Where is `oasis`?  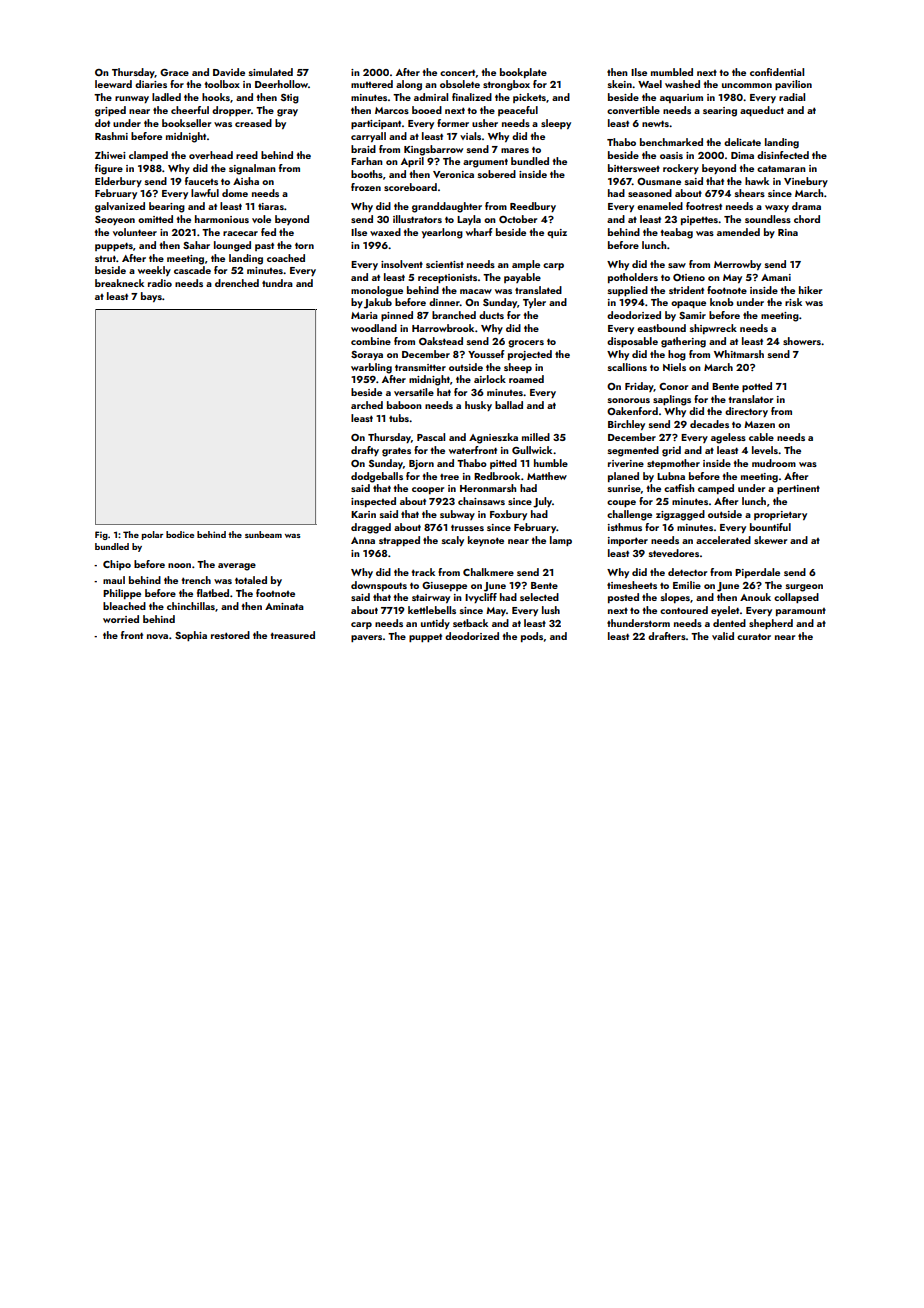 oasis is located at coordinates (671, 155).
